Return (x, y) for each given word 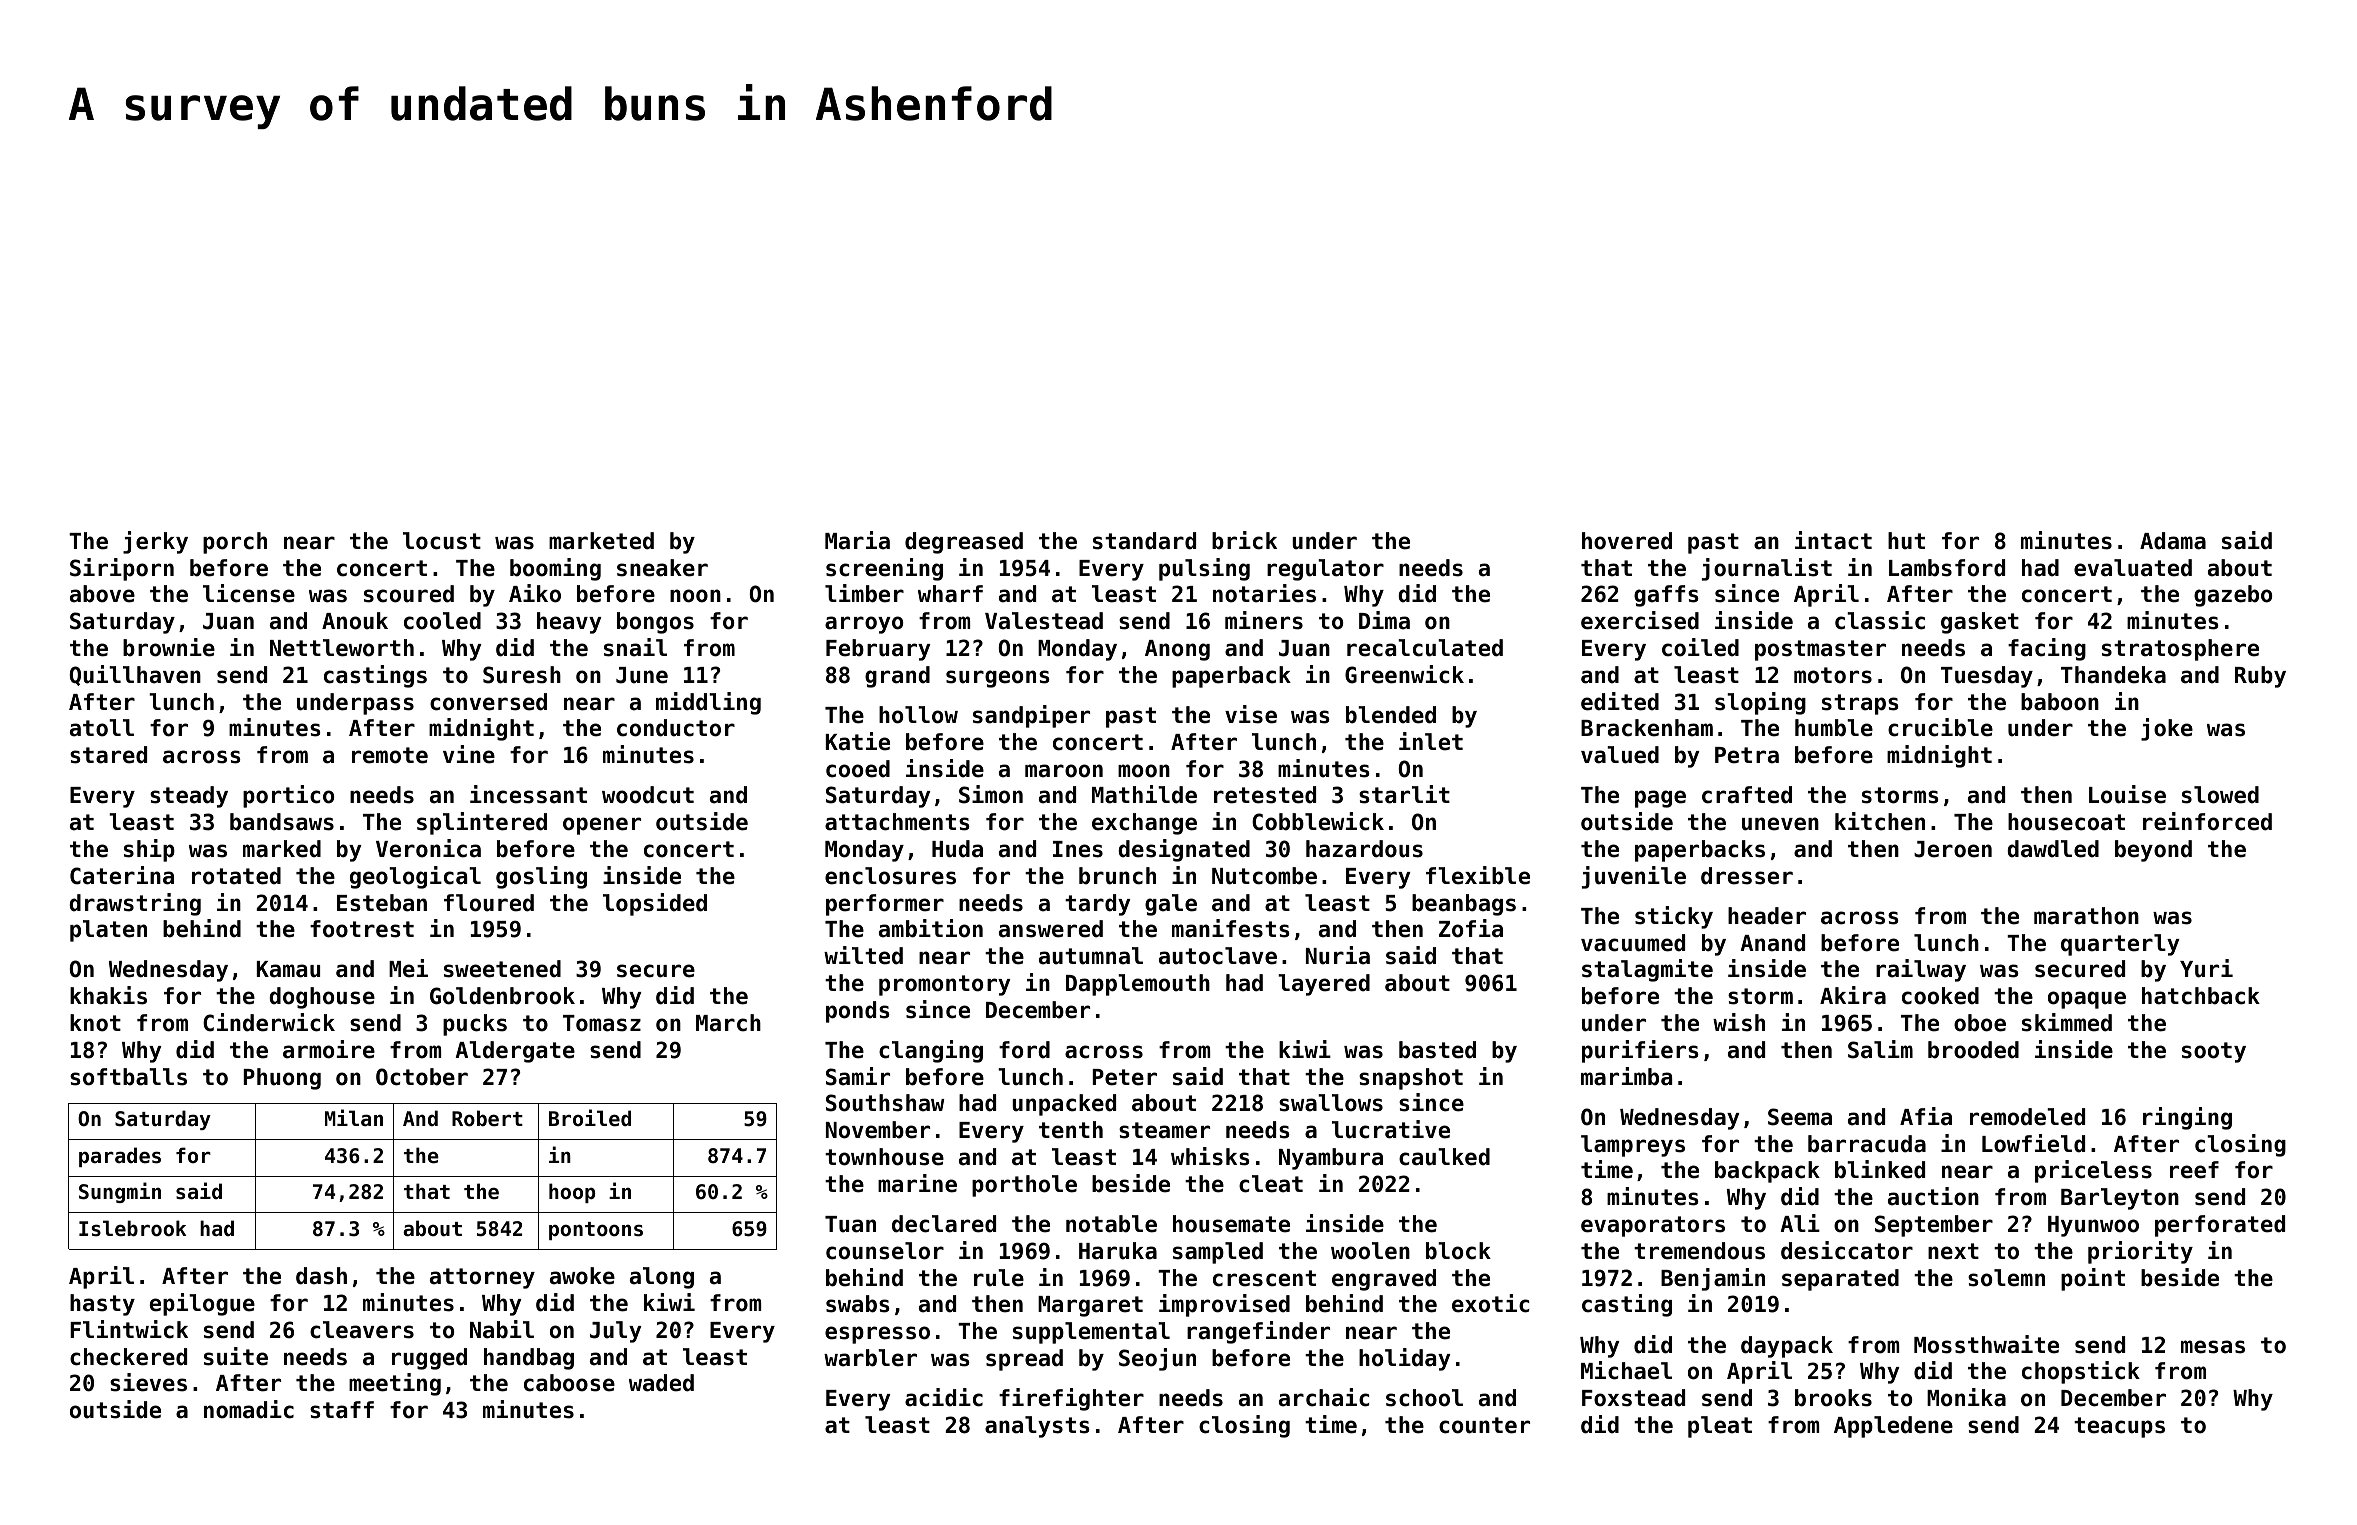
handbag (529, 1359)
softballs (128, 1077)
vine (469, 754)
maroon (1064, 771)
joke (2167, 729)
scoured (409, 594)
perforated (2220, 1226)
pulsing (1204, 569)
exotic (1490, 1303)
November (878, 1130)
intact (1833, 540)
